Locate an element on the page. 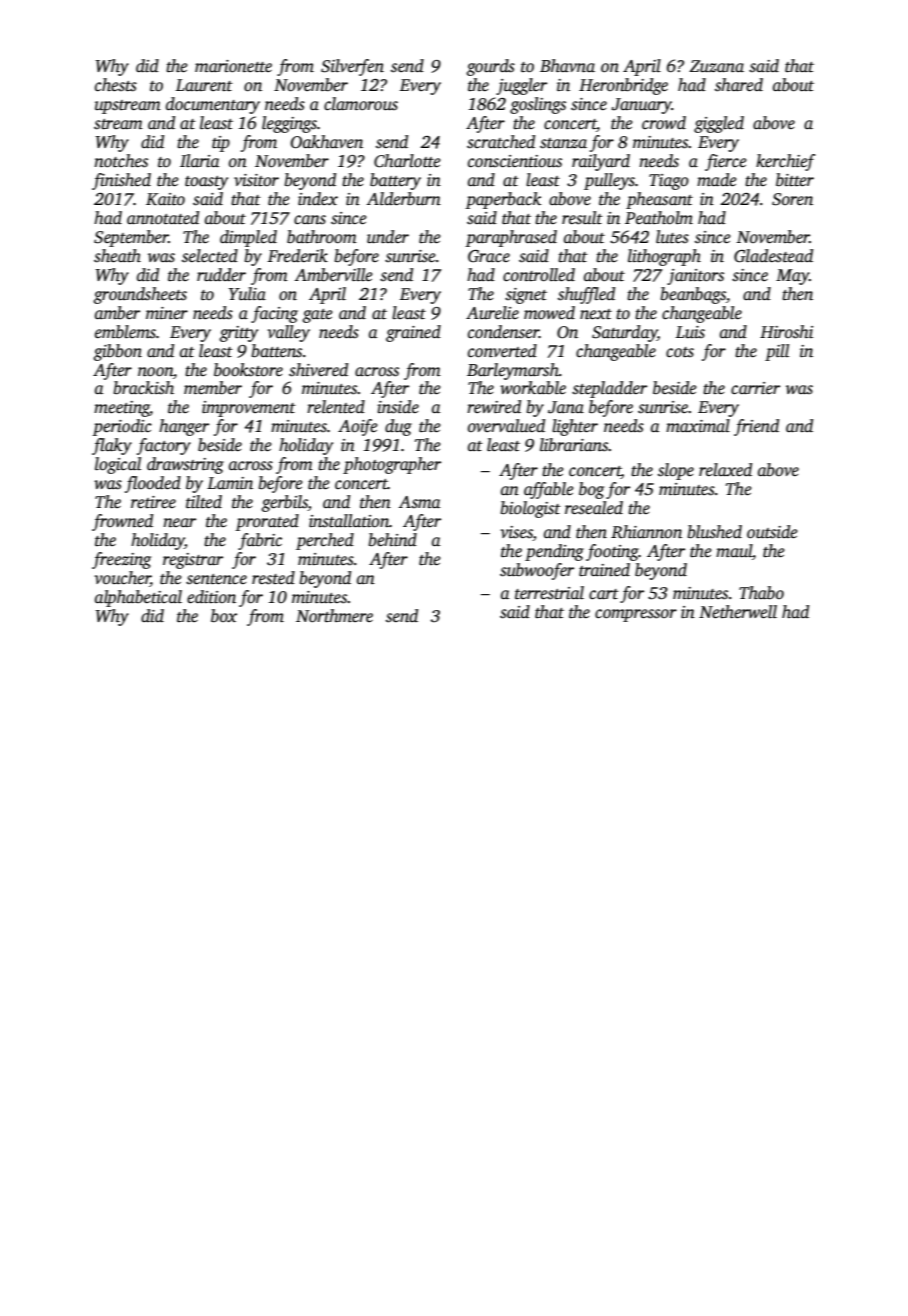  clamorous is located at coordinates (361, 104).
